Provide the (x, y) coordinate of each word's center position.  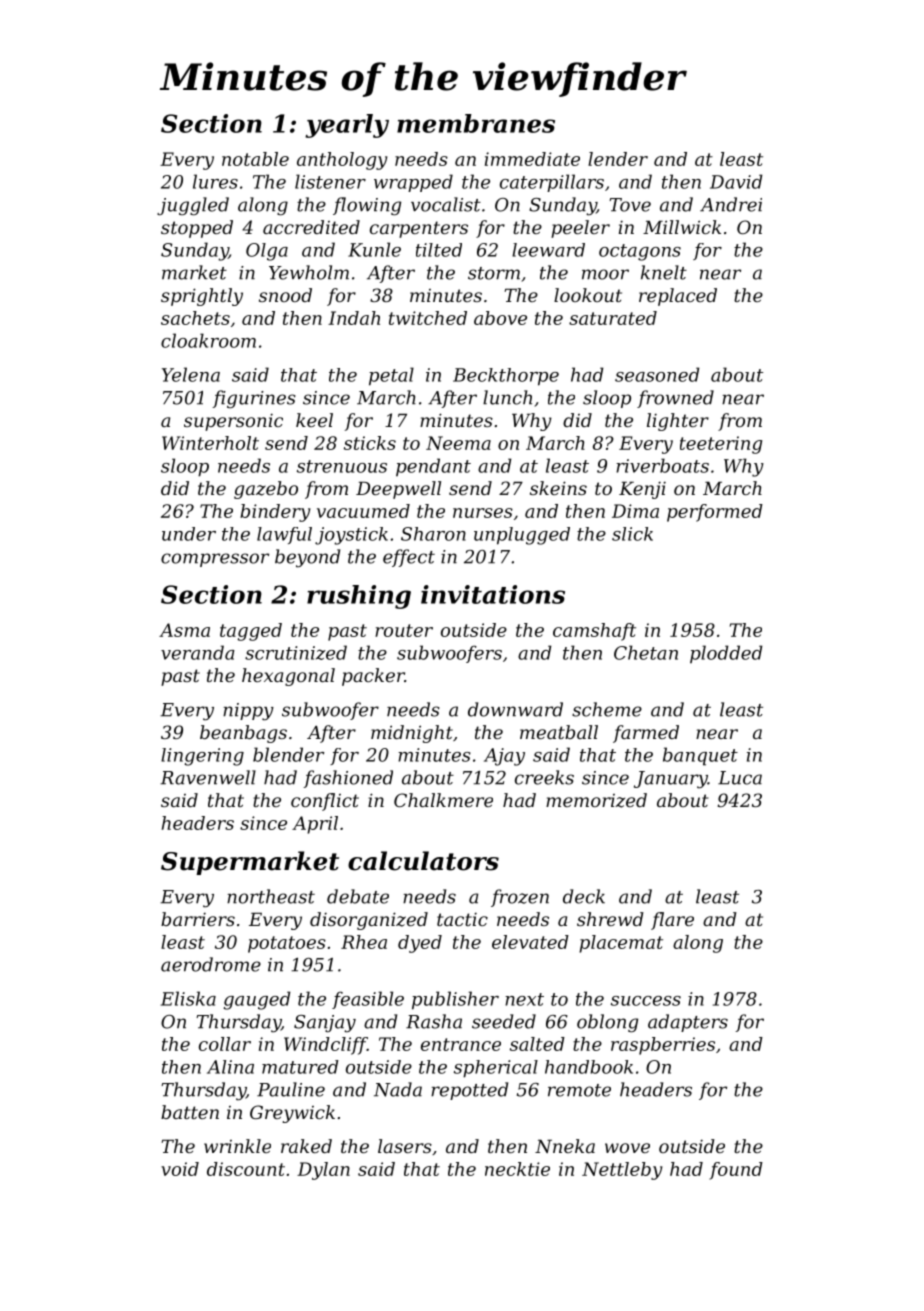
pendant (433, 467)
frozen (520, 898)
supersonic (233, 422)
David (736, 181)
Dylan (323, 1171)
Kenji (642, 490)
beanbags (243, 734)
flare (672, 921)
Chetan (646, 652)
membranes (476, 123)
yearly (347, 126)
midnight (412, 734)
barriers (198, 919)
